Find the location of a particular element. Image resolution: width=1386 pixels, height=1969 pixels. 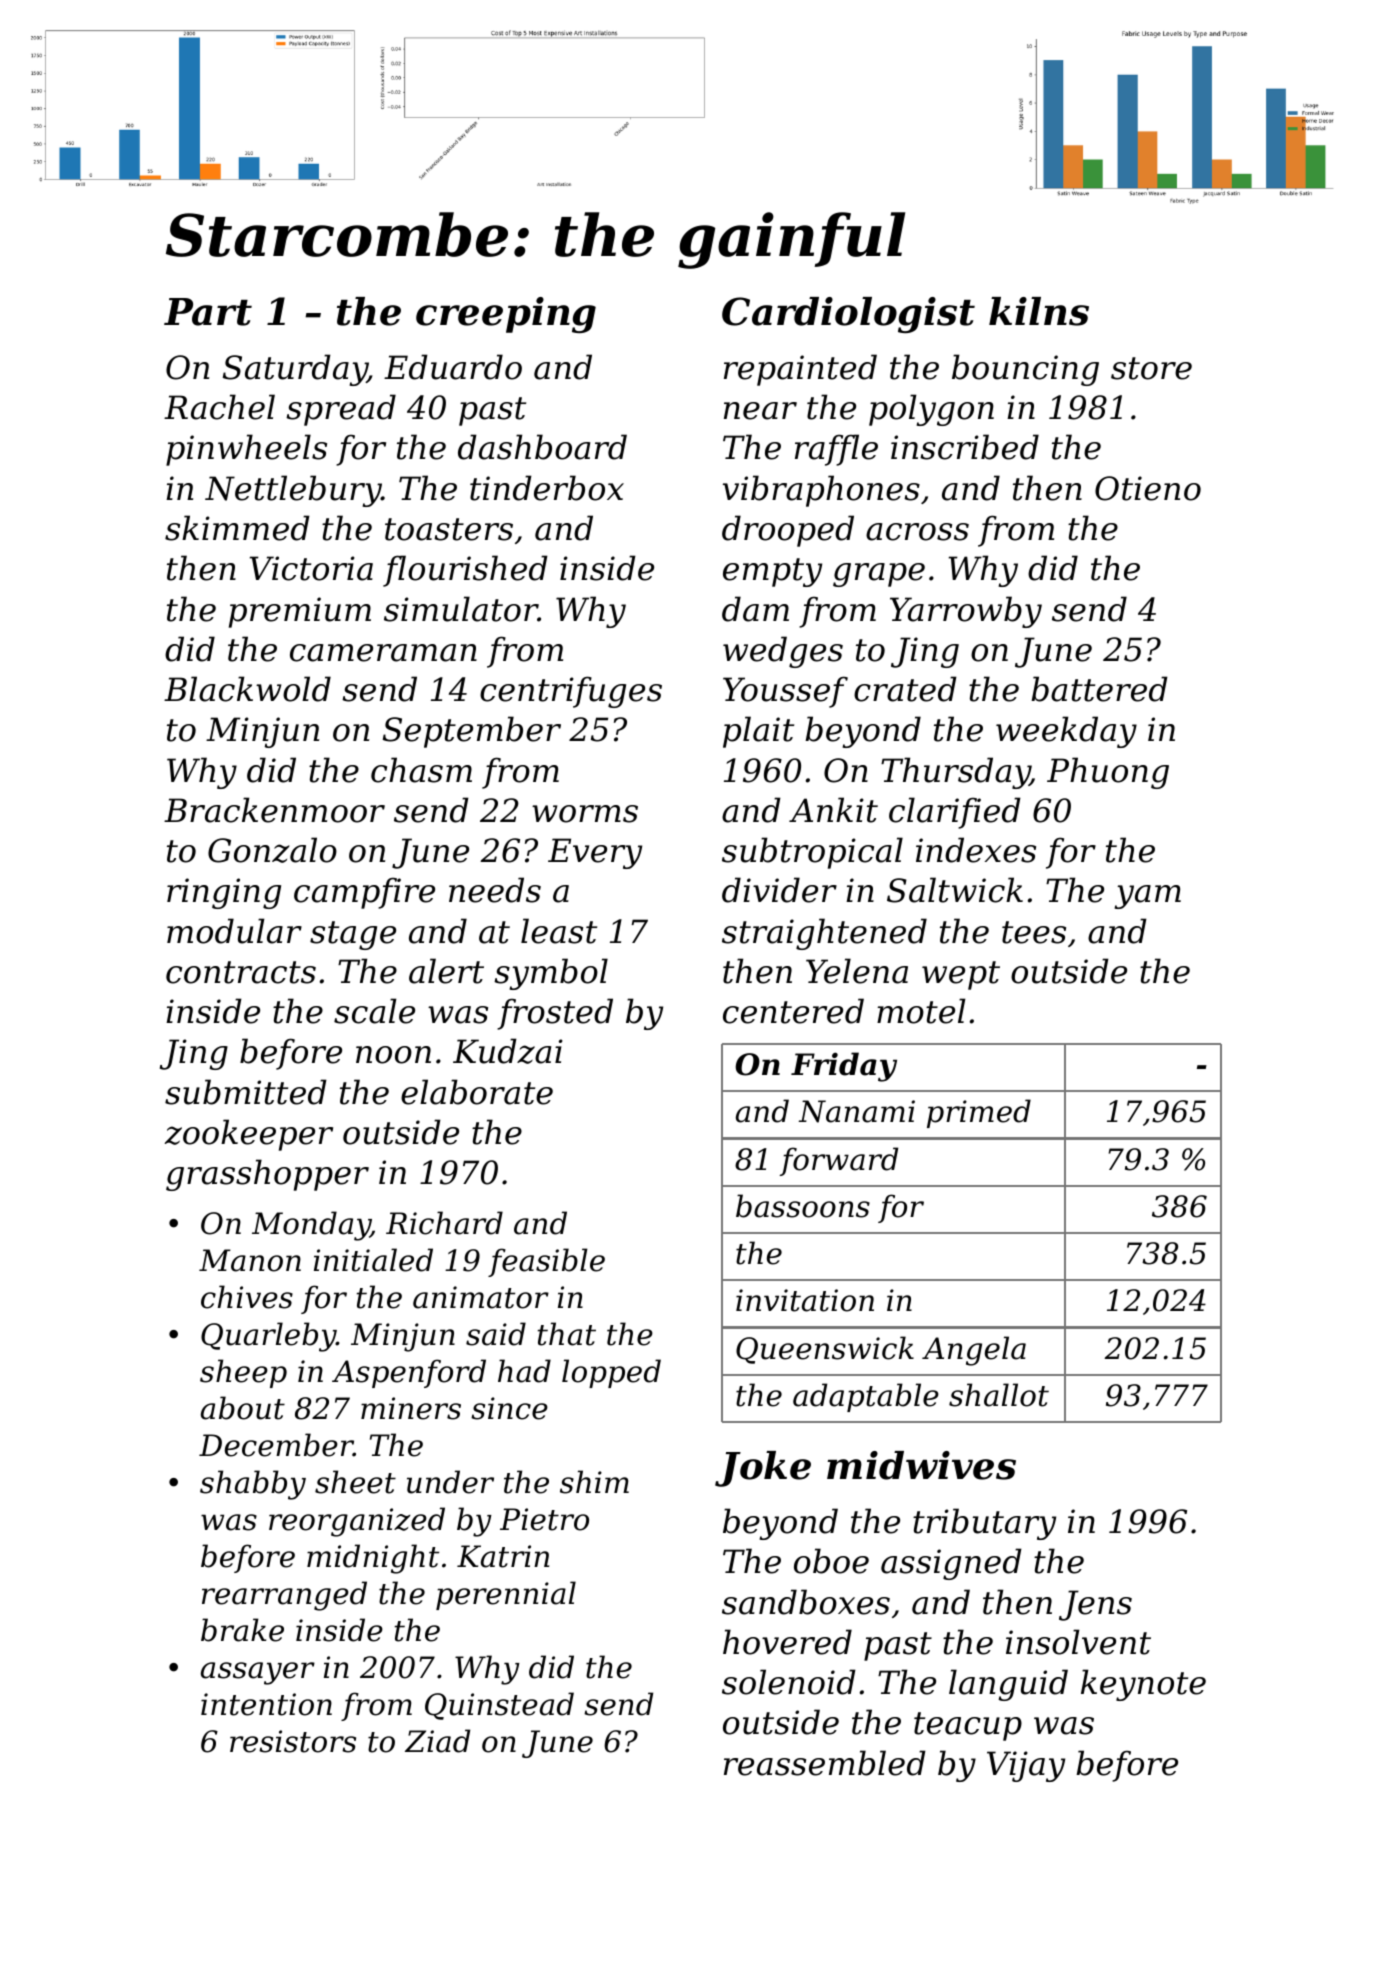

frosted is located at coordinates (555, 1014).
